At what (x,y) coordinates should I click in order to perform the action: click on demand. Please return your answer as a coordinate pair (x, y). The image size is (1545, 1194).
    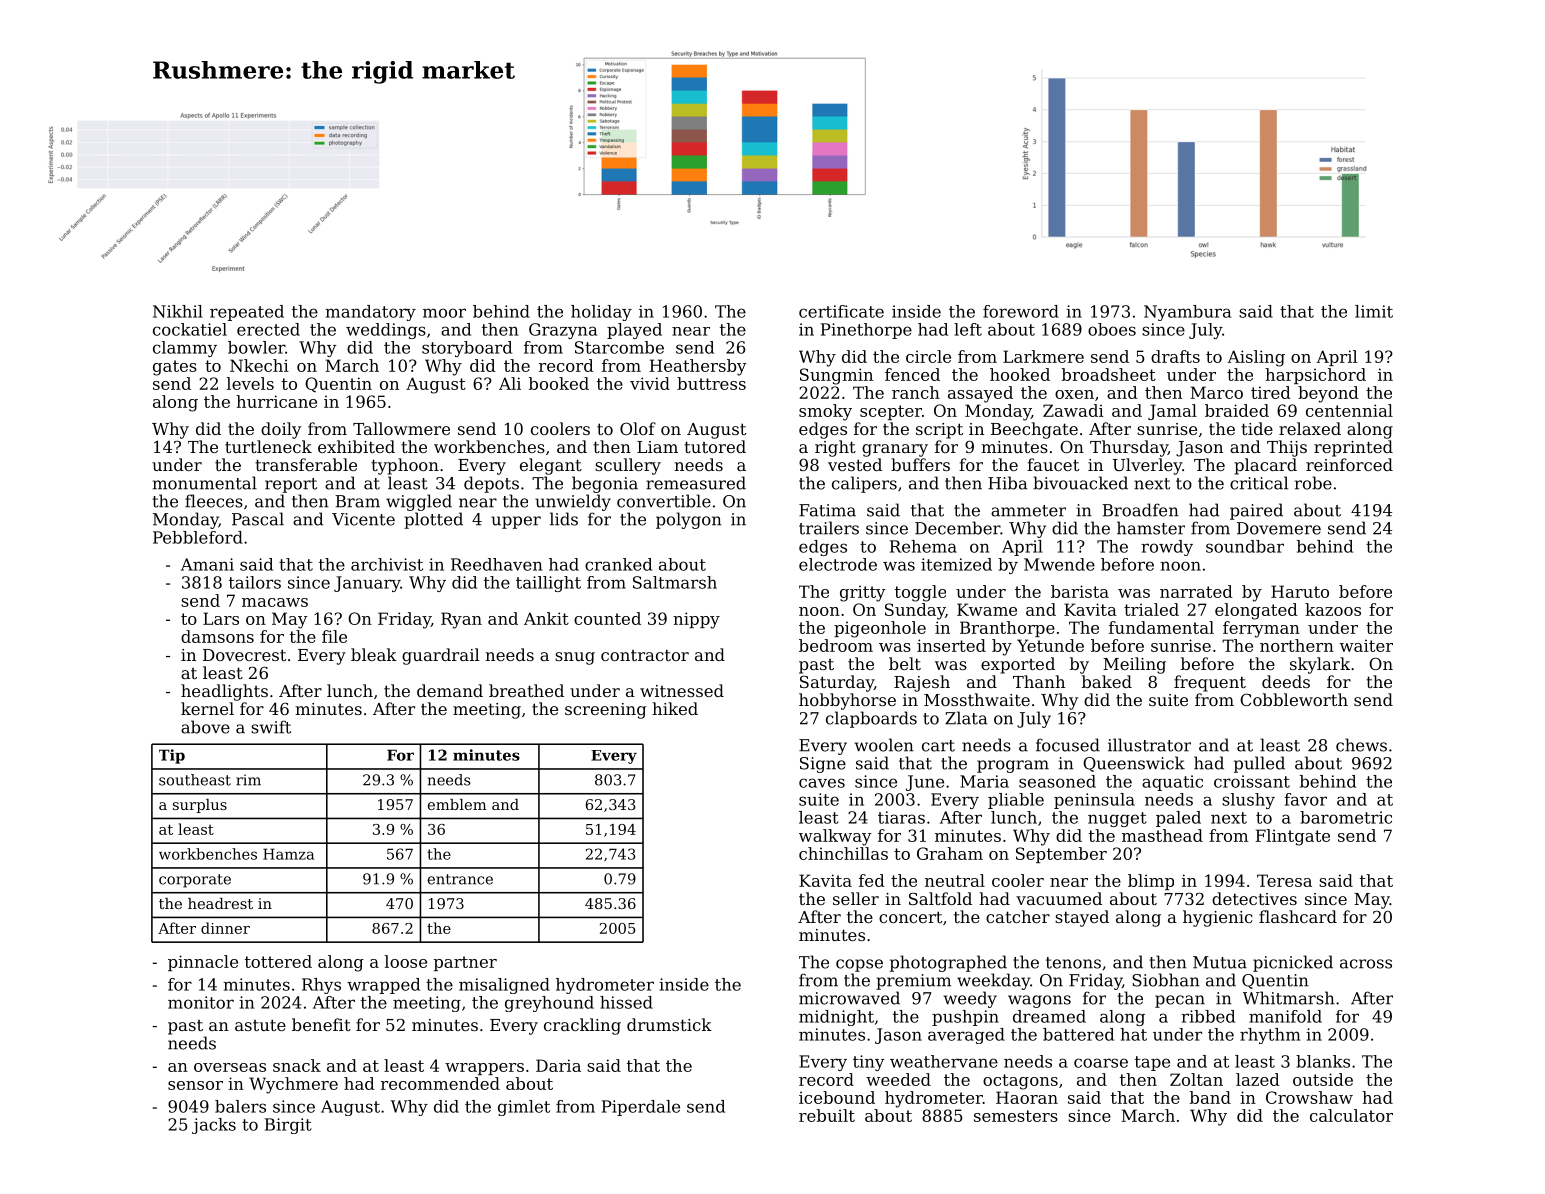
    Looking at the image, I should click on (450, 690).
